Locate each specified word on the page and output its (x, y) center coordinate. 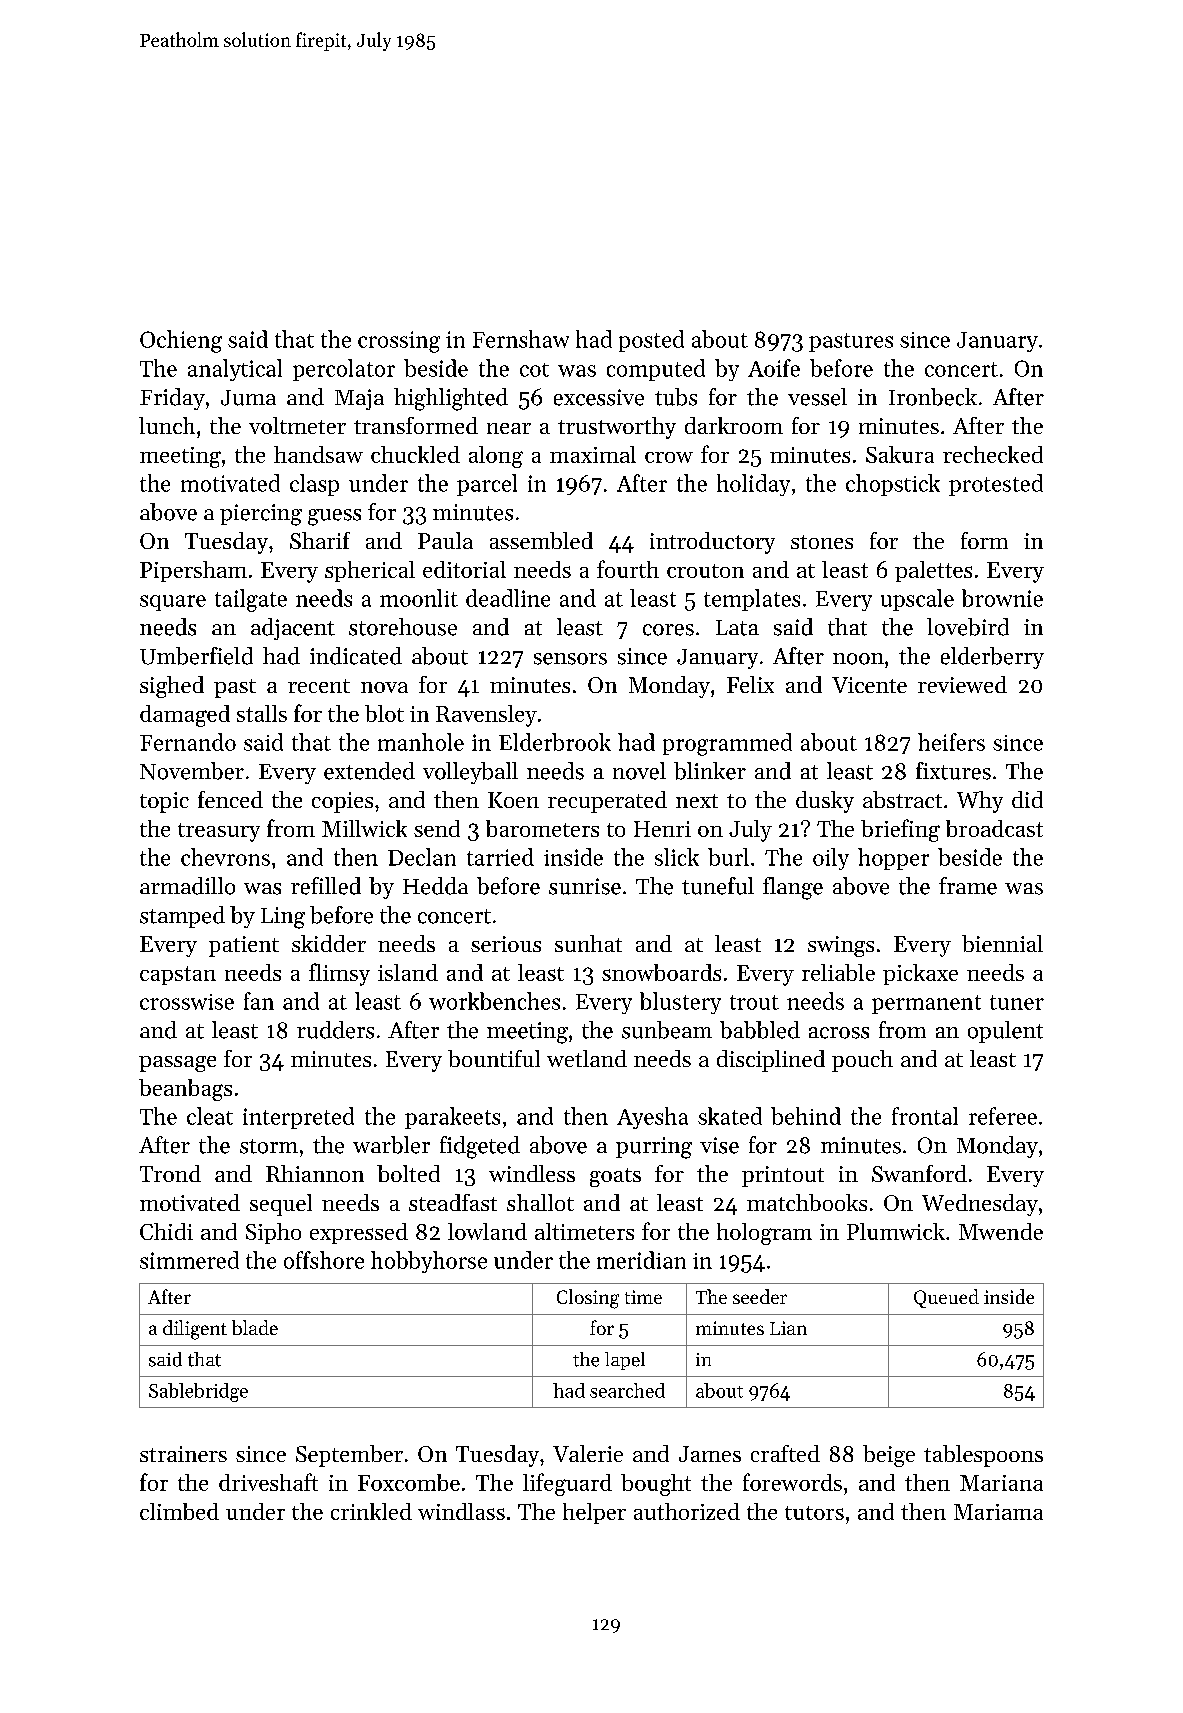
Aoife (774, 368)
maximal (593, 454)
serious (506, 944)
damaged (185, 716)
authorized (687, 1511)
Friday (172, 399)
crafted (785, 1453)
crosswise (187, 1002)
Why (980, 802)
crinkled (371, 1511)
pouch (862, 1061)
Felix (750, 684)
